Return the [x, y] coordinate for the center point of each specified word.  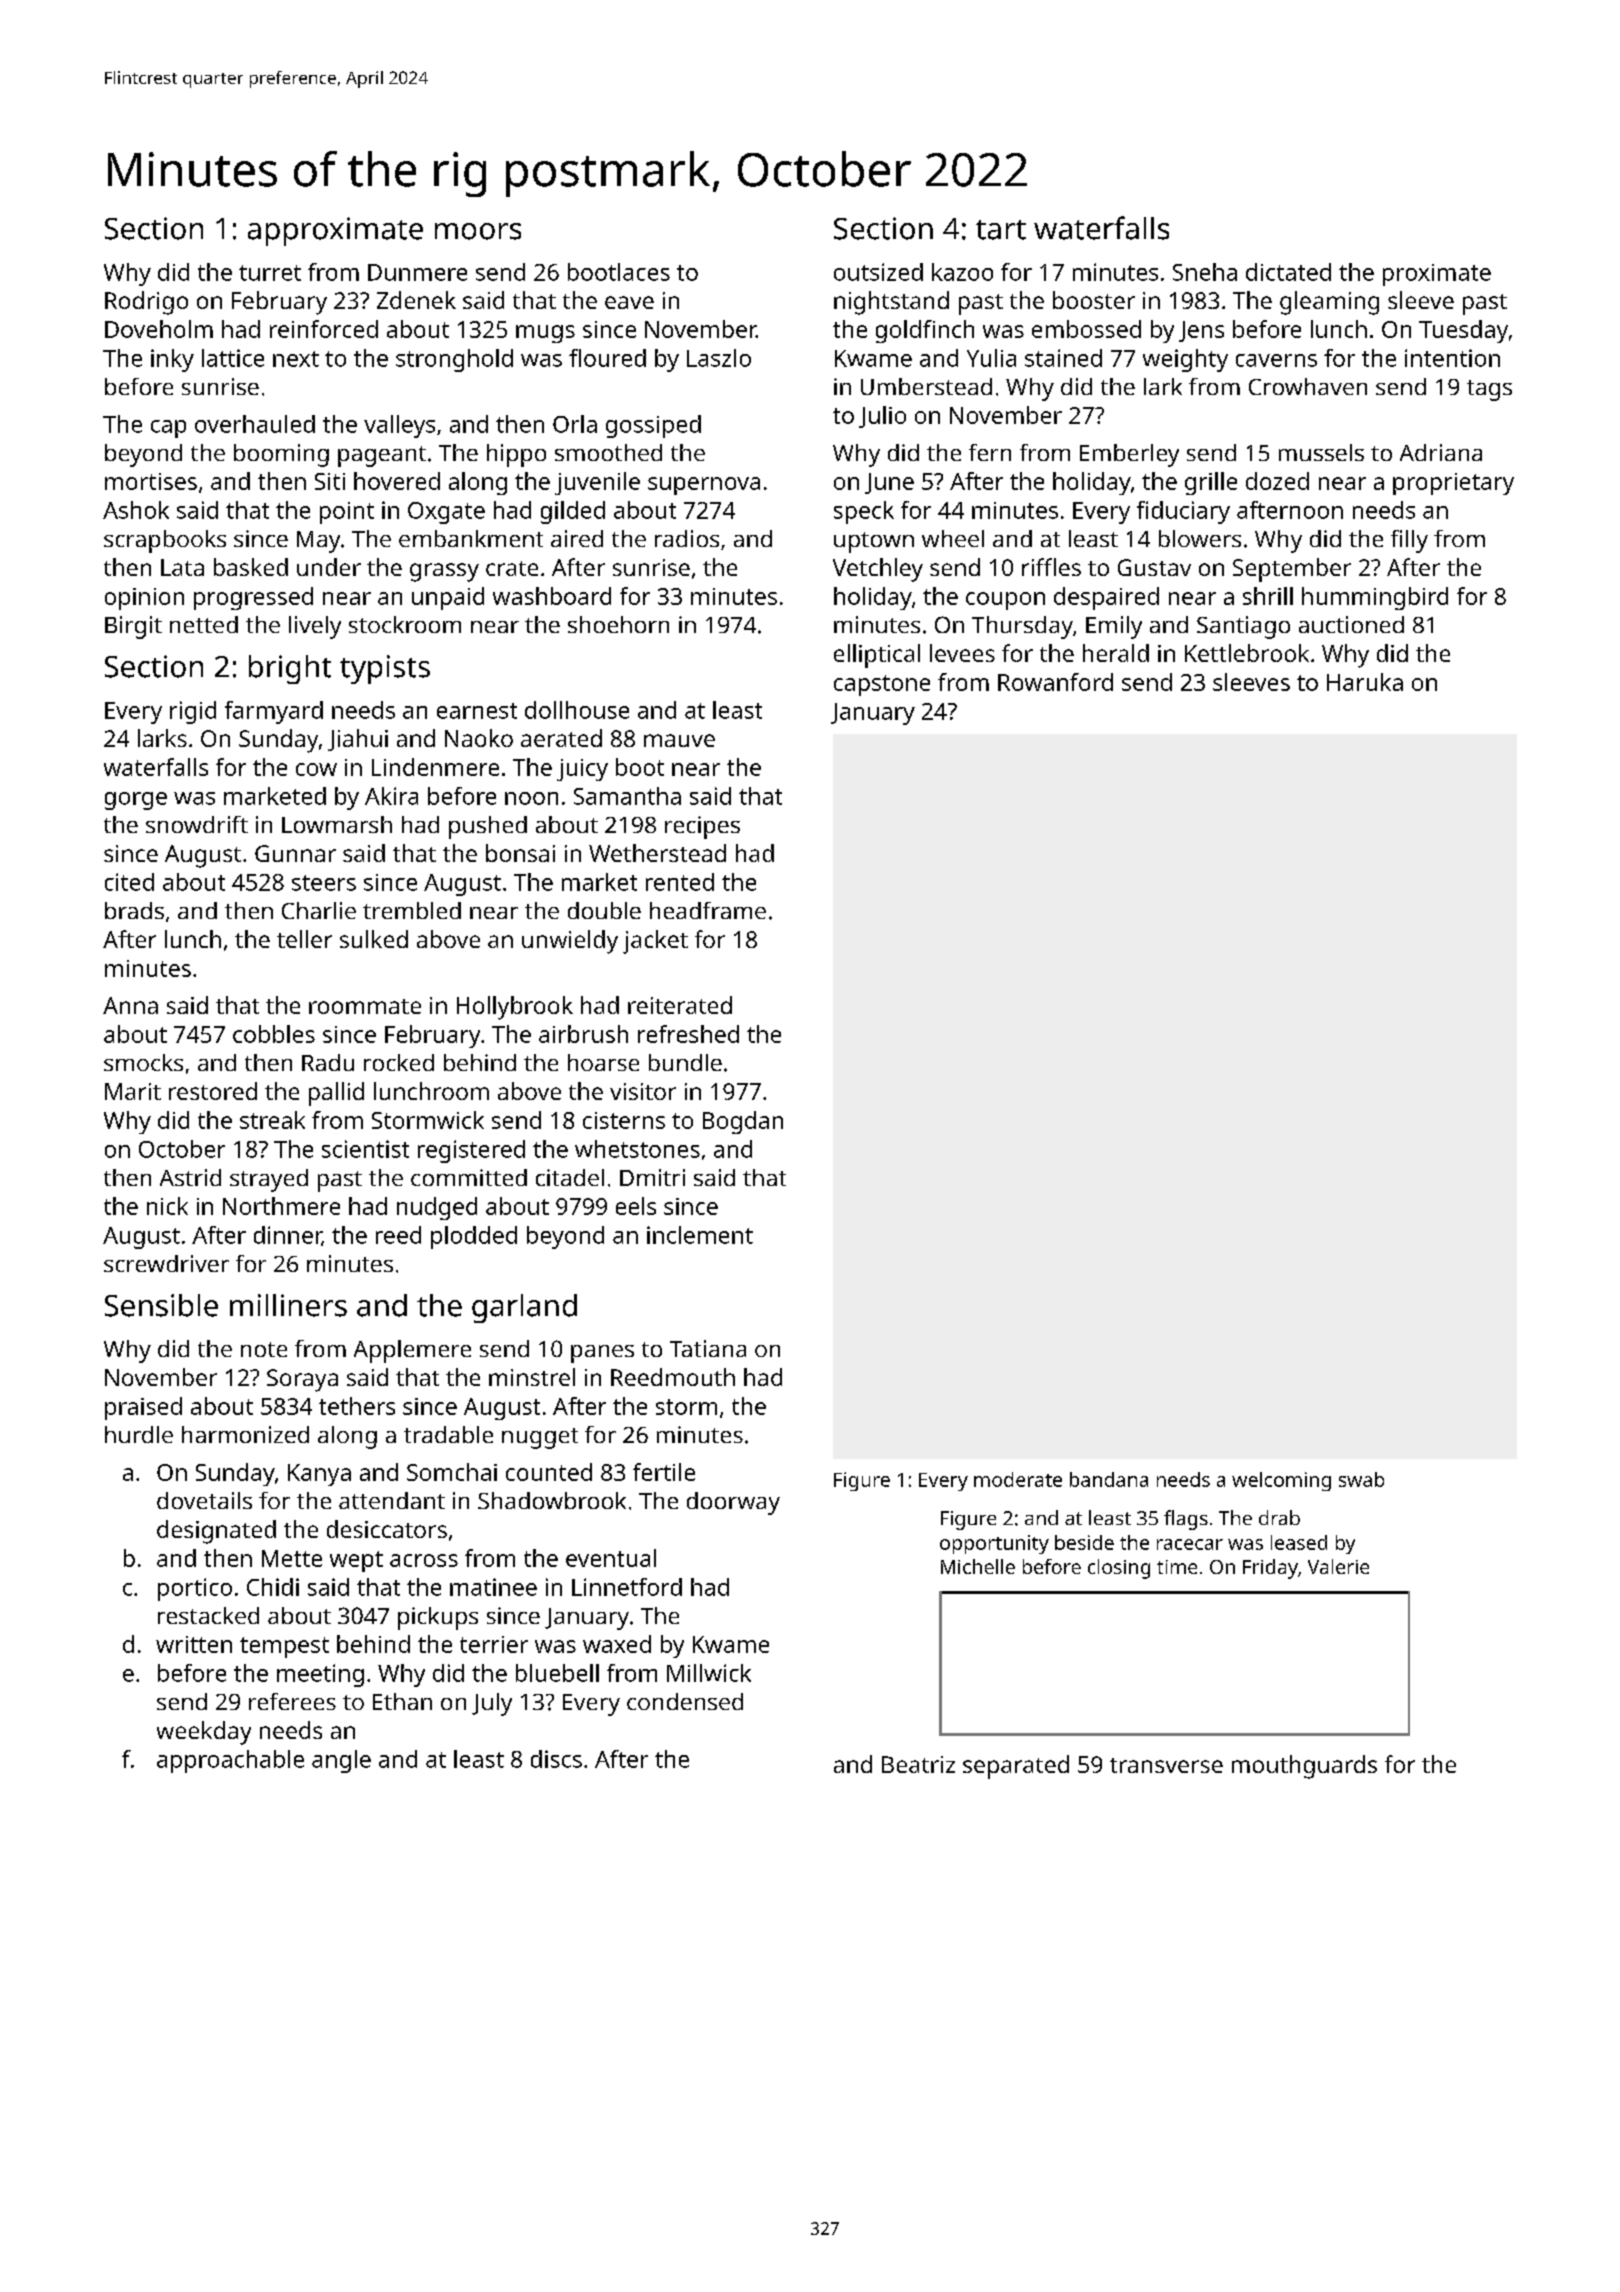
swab [1361, 1479]
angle [341, 1761]
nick [167, 1206]
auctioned [1351, 624]
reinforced [324, 329]
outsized [878, 272]
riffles [1051, 567]
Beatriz [918, 1764]
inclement [700, 1235]
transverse [1166, 1765]
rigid [193, 712]
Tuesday [1463, 331]
